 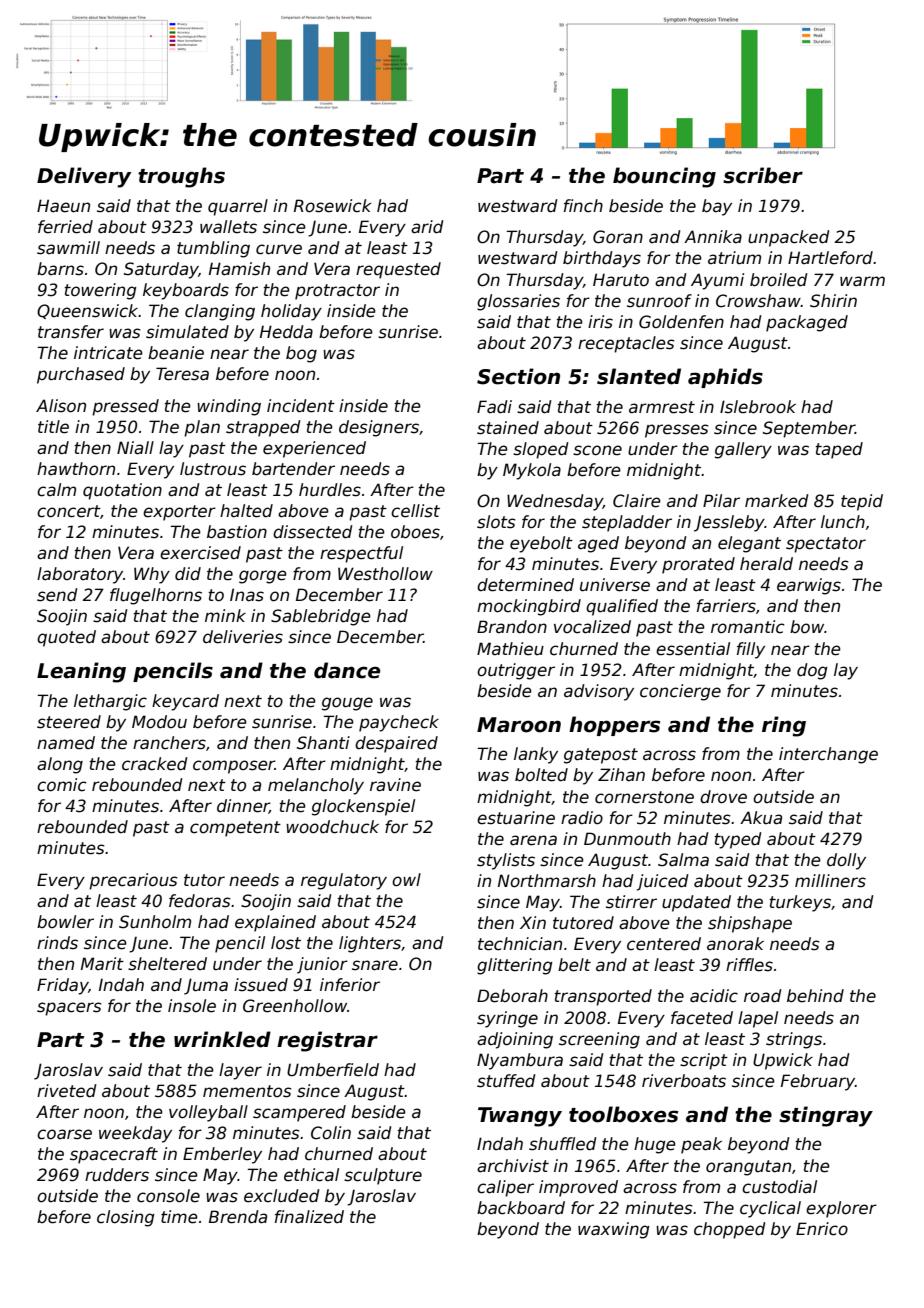 I want to click on tepid, so click(x=862, y=502).
